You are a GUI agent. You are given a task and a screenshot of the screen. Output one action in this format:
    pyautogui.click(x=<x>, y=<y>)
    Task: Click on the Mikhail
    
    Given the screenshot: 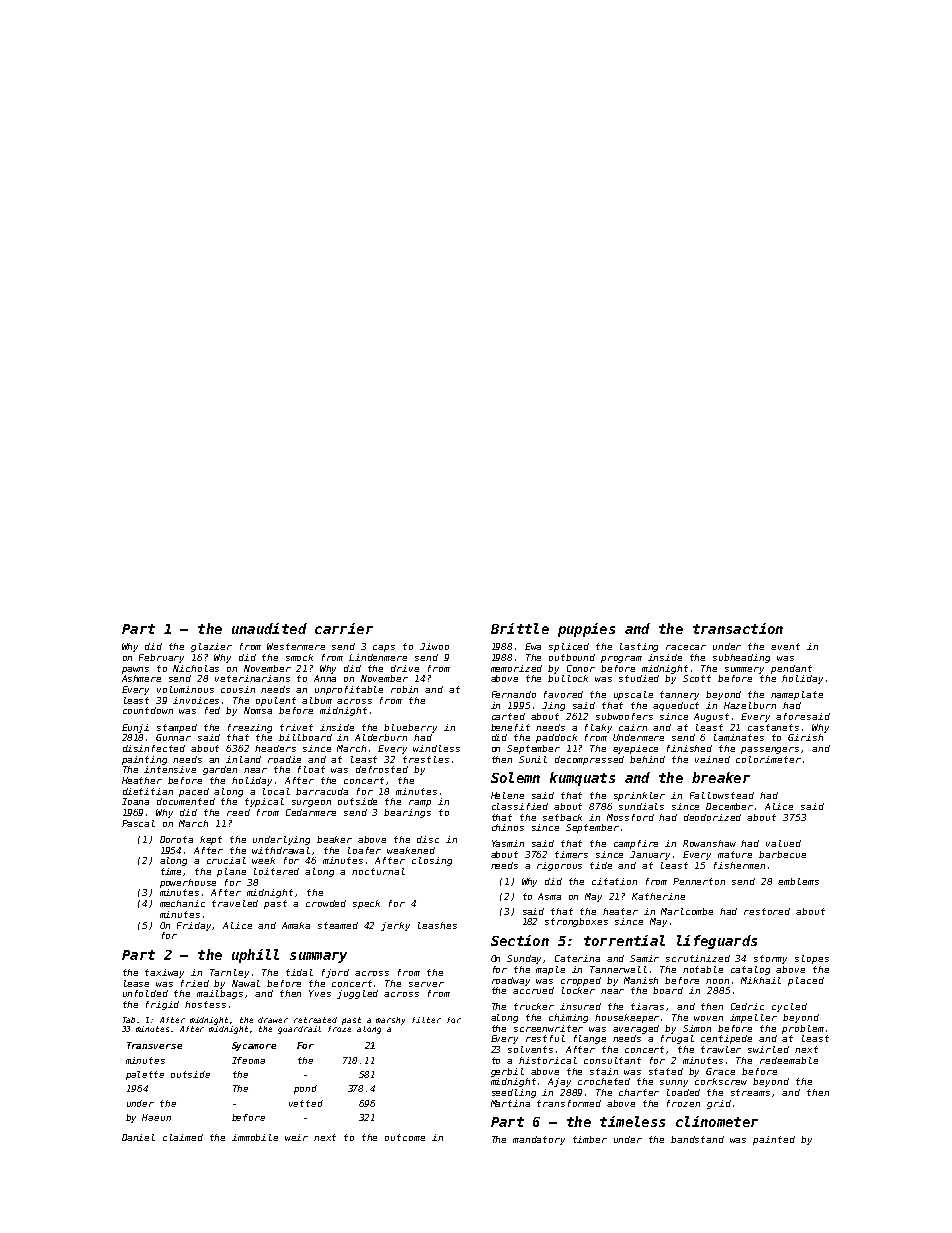 What is the action you would take?
    pyautogui.click(x=761, y=980)
